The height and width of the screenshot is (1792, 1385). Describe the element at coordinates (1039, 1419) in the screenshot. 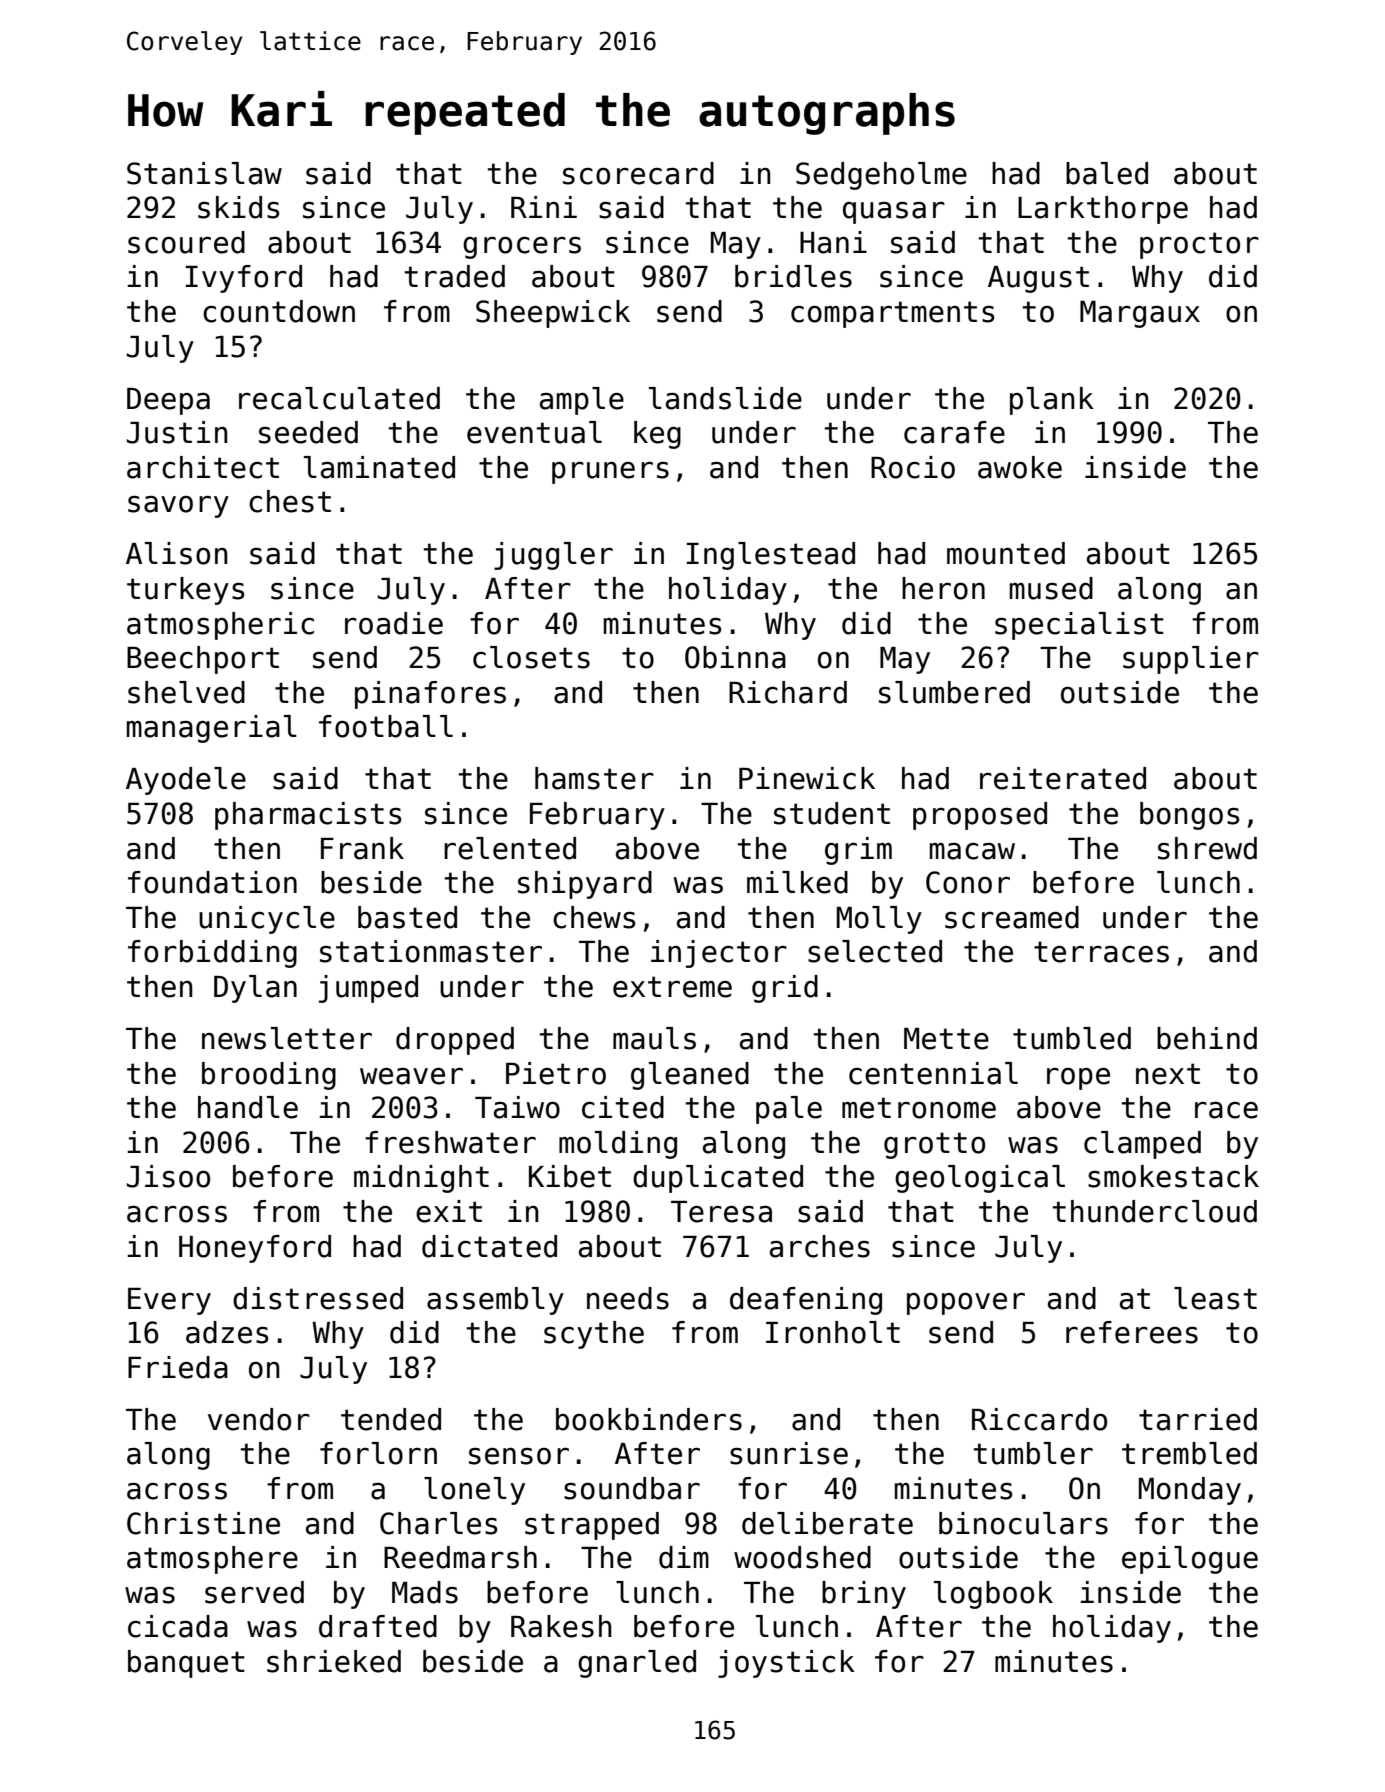

I see `Riccardo` at that location.
